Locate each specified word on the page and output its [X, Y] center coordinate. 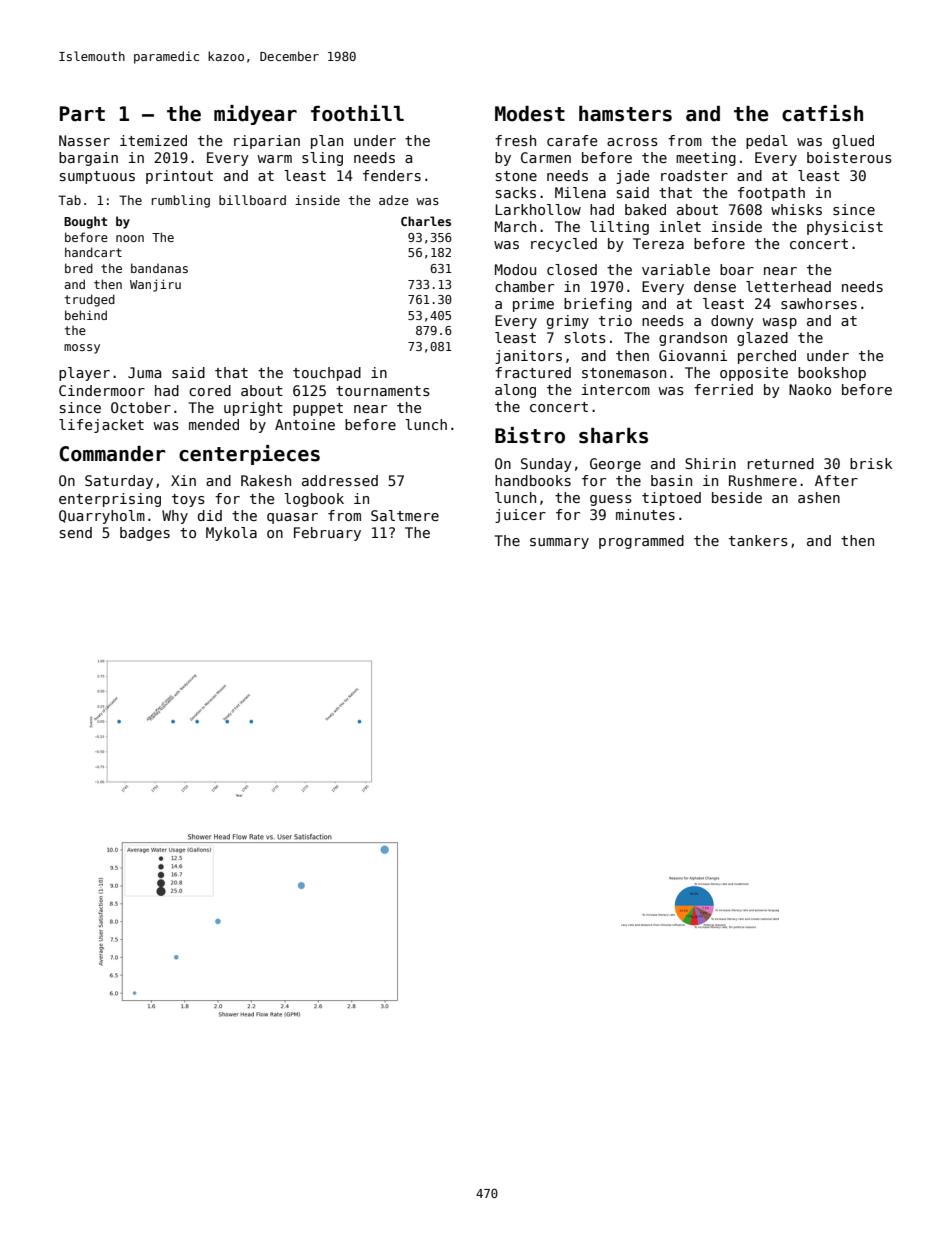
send [76, 532]
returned [781, 463]
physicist [845, 228]
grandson [693, 339]
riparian [267, 142]
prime [533, 305]
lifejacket [101, 426]
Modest [530, 114]
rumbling [181, 201]
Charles [426, 221]
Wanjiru [155, 285]
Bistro [530, 435]
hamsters [625, 114]
